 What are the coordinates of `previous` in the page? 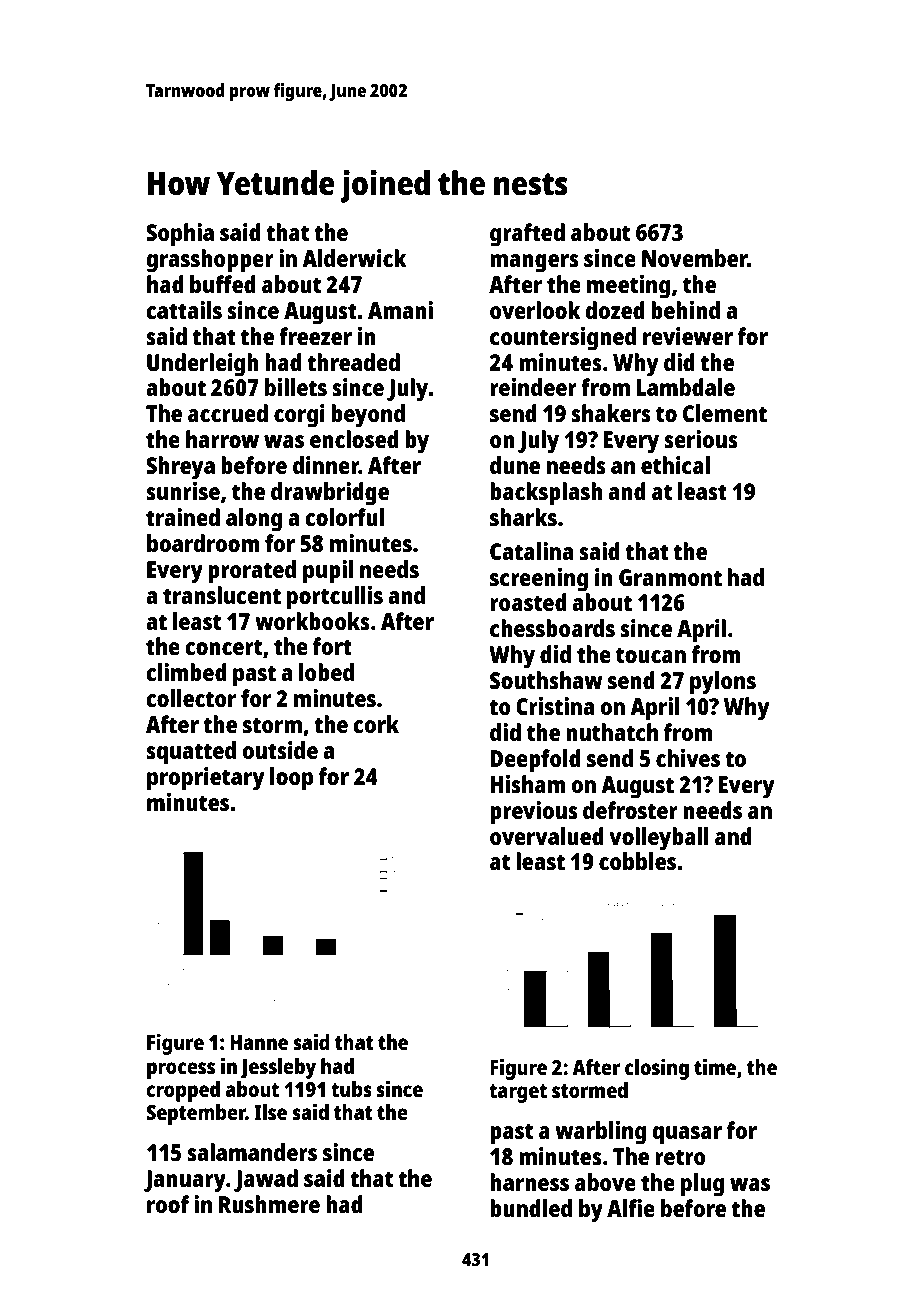 It's located at (534, 813).
